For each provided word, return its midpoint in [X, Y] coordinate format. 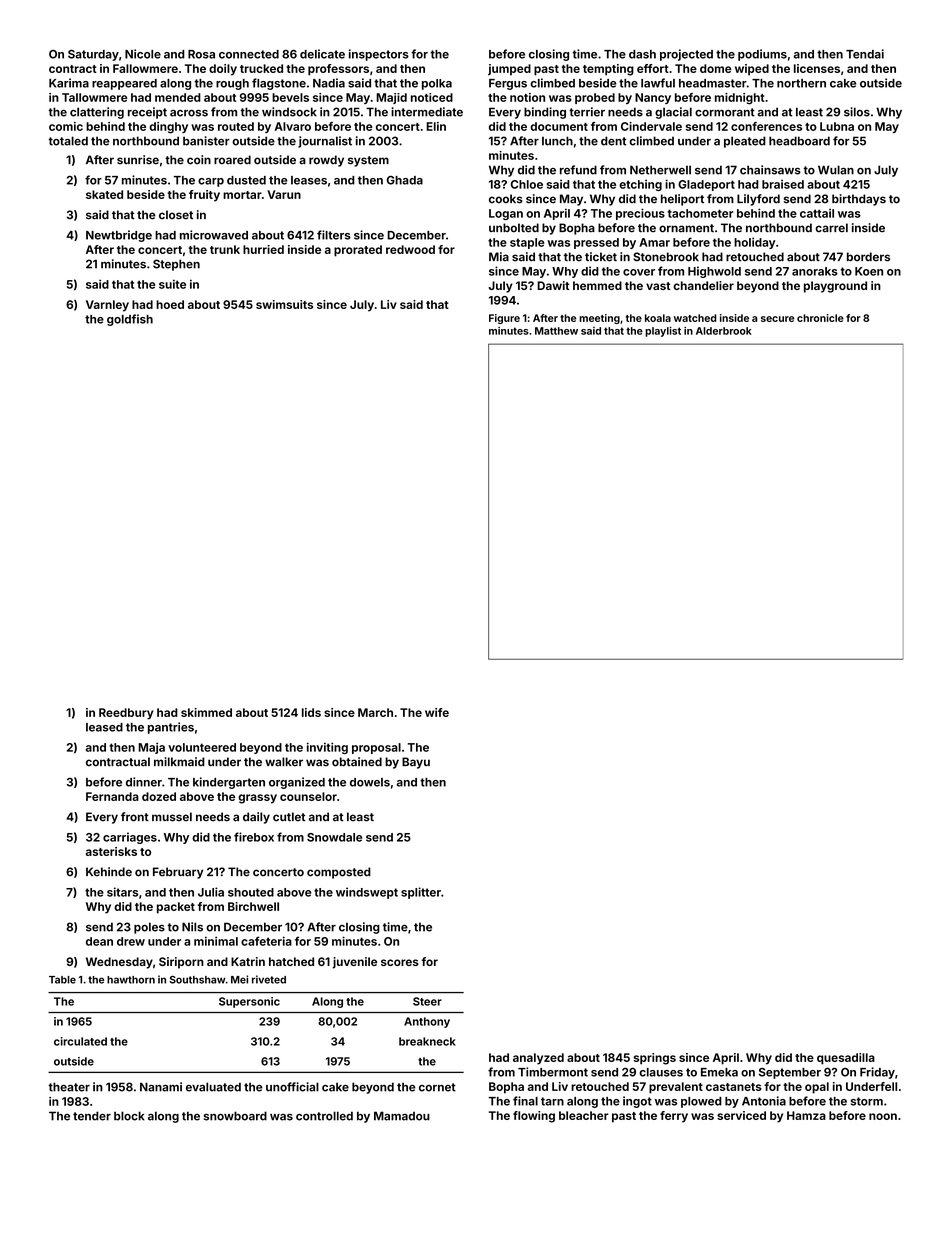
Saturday [93, 55]
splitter [421, 893]
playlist [663, 332]
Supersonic [249, 1002]
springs [654, 1059]
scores [400, 962]
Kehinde [109, 872]
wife [437, 712]
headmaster [713, 83]
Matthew [556, 331]
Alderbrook [724, 331]
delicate [322, 54]
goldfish [130, 320]
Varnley [107, 306]
